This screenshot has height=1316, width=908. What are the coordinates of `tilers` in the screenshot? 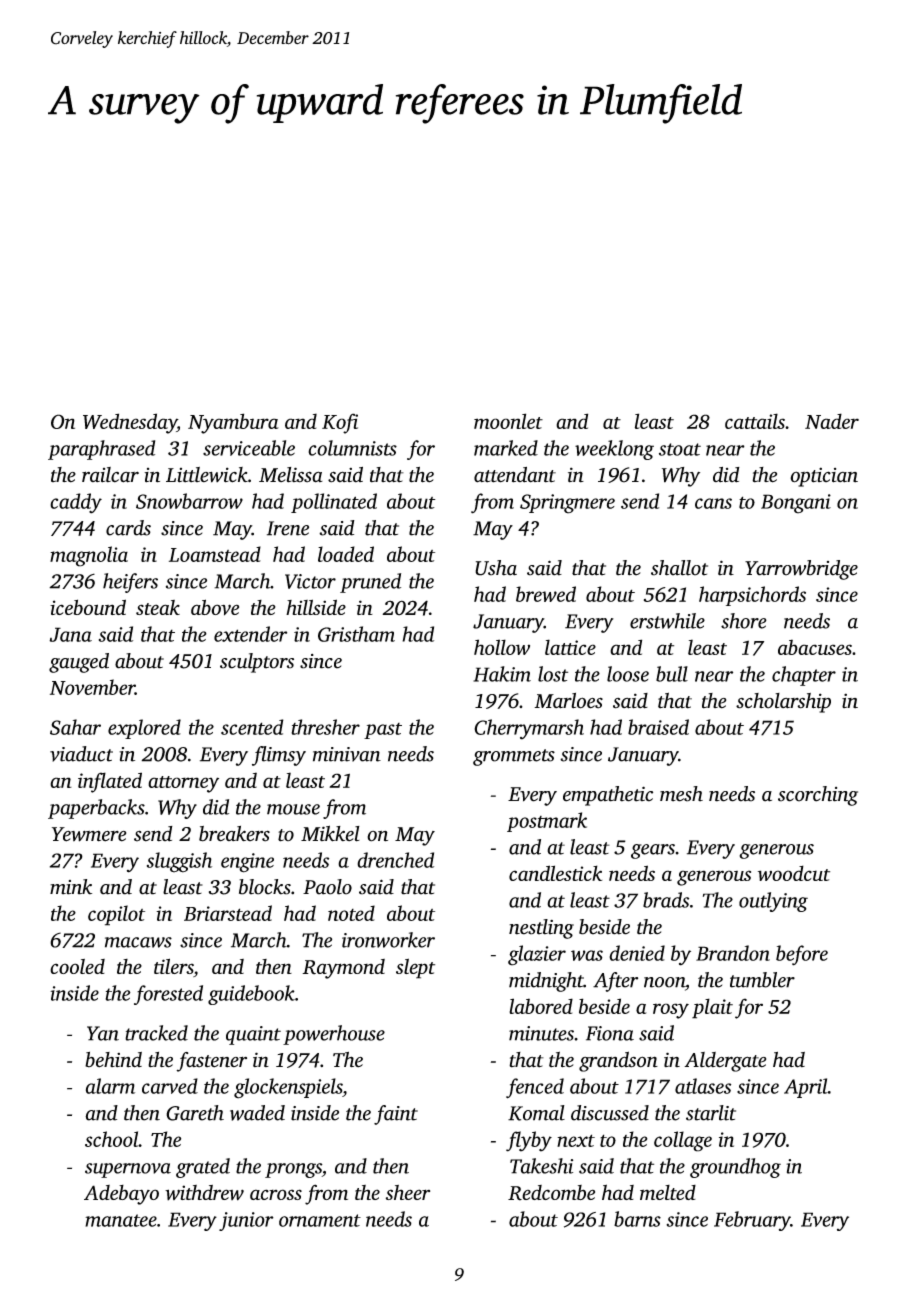 It's located at (174, 967).
